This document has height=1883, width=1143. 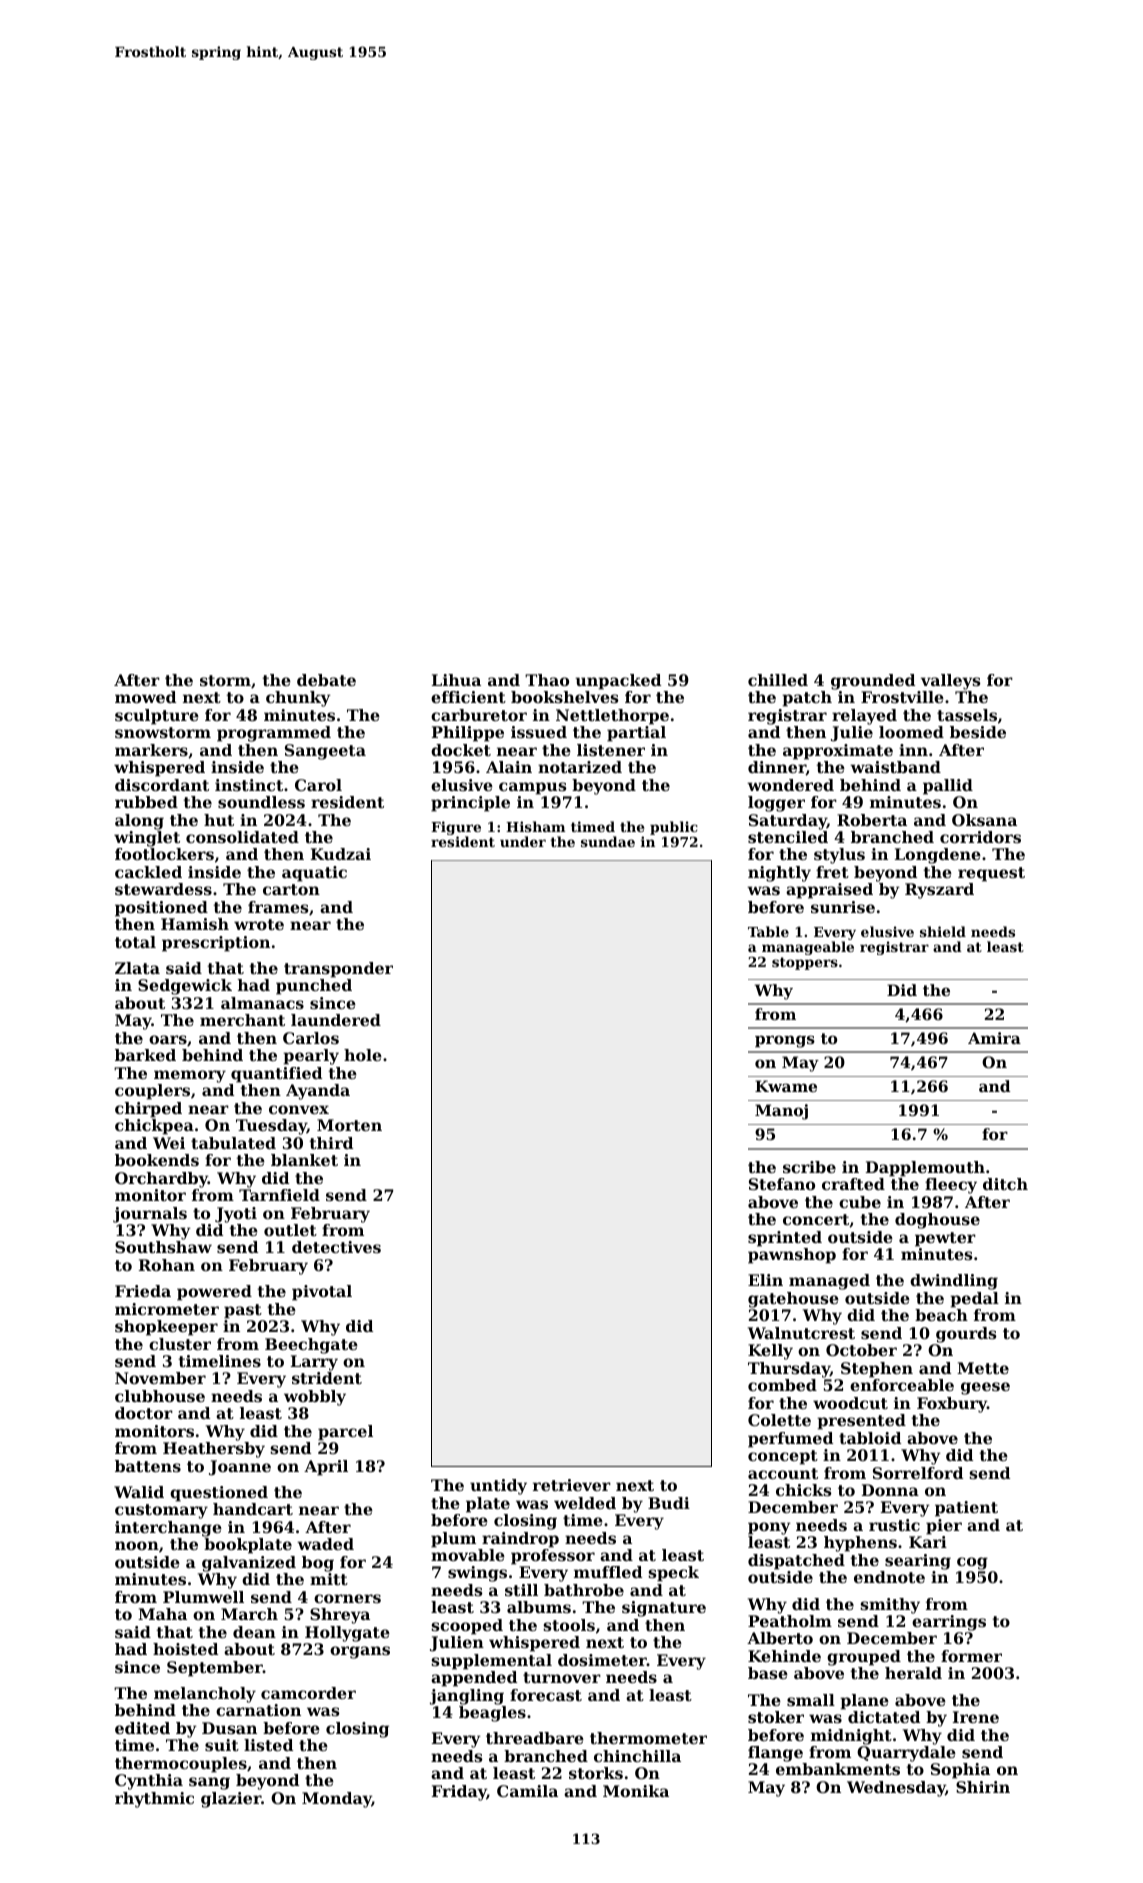 What do you see at coordinates (943, 931) in the document?
I see `shield` at bounding box center [943, 931].
